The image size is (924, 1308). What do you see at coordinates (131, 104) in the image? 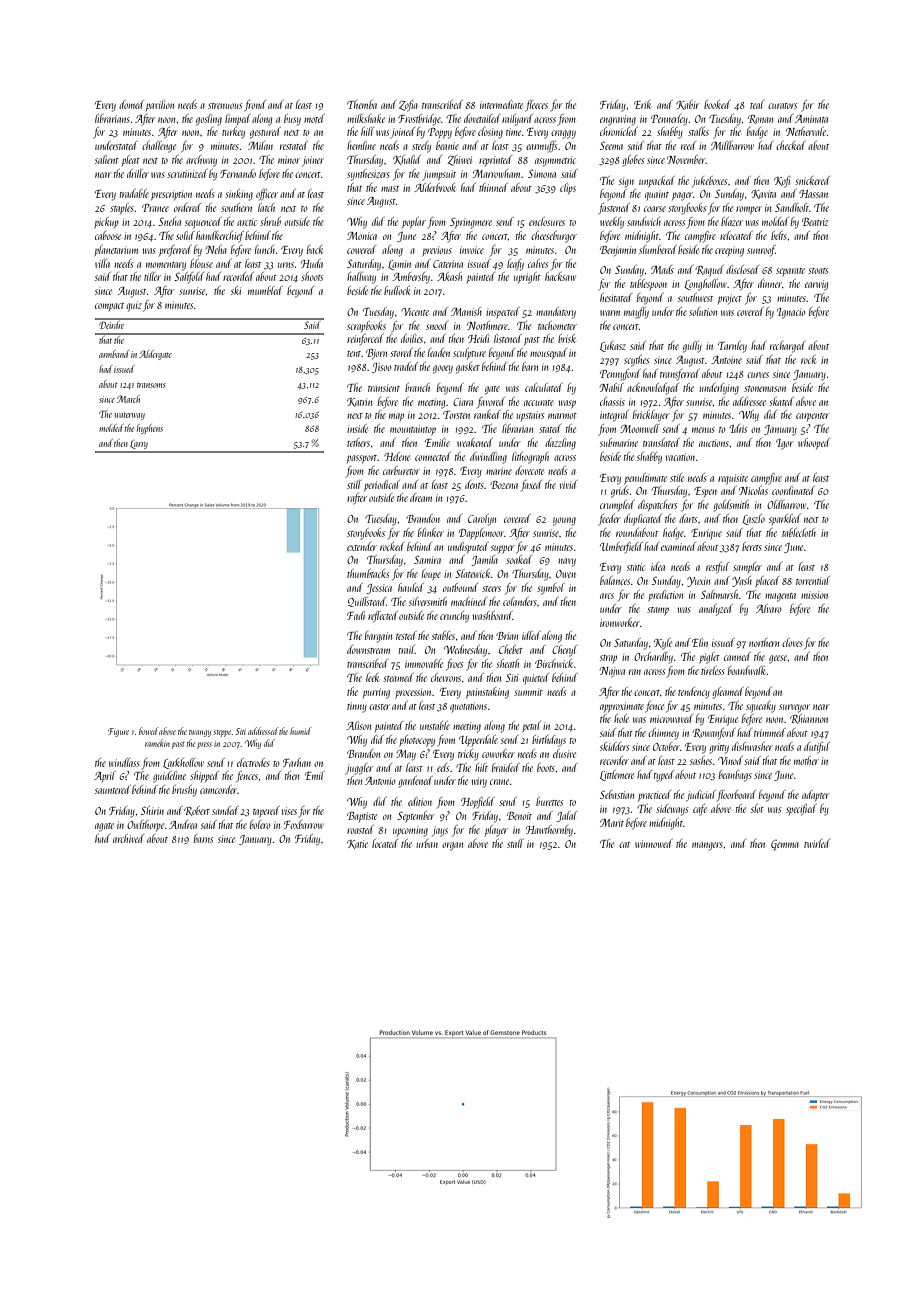
I see `domed` at bounding box center [131, 104].
